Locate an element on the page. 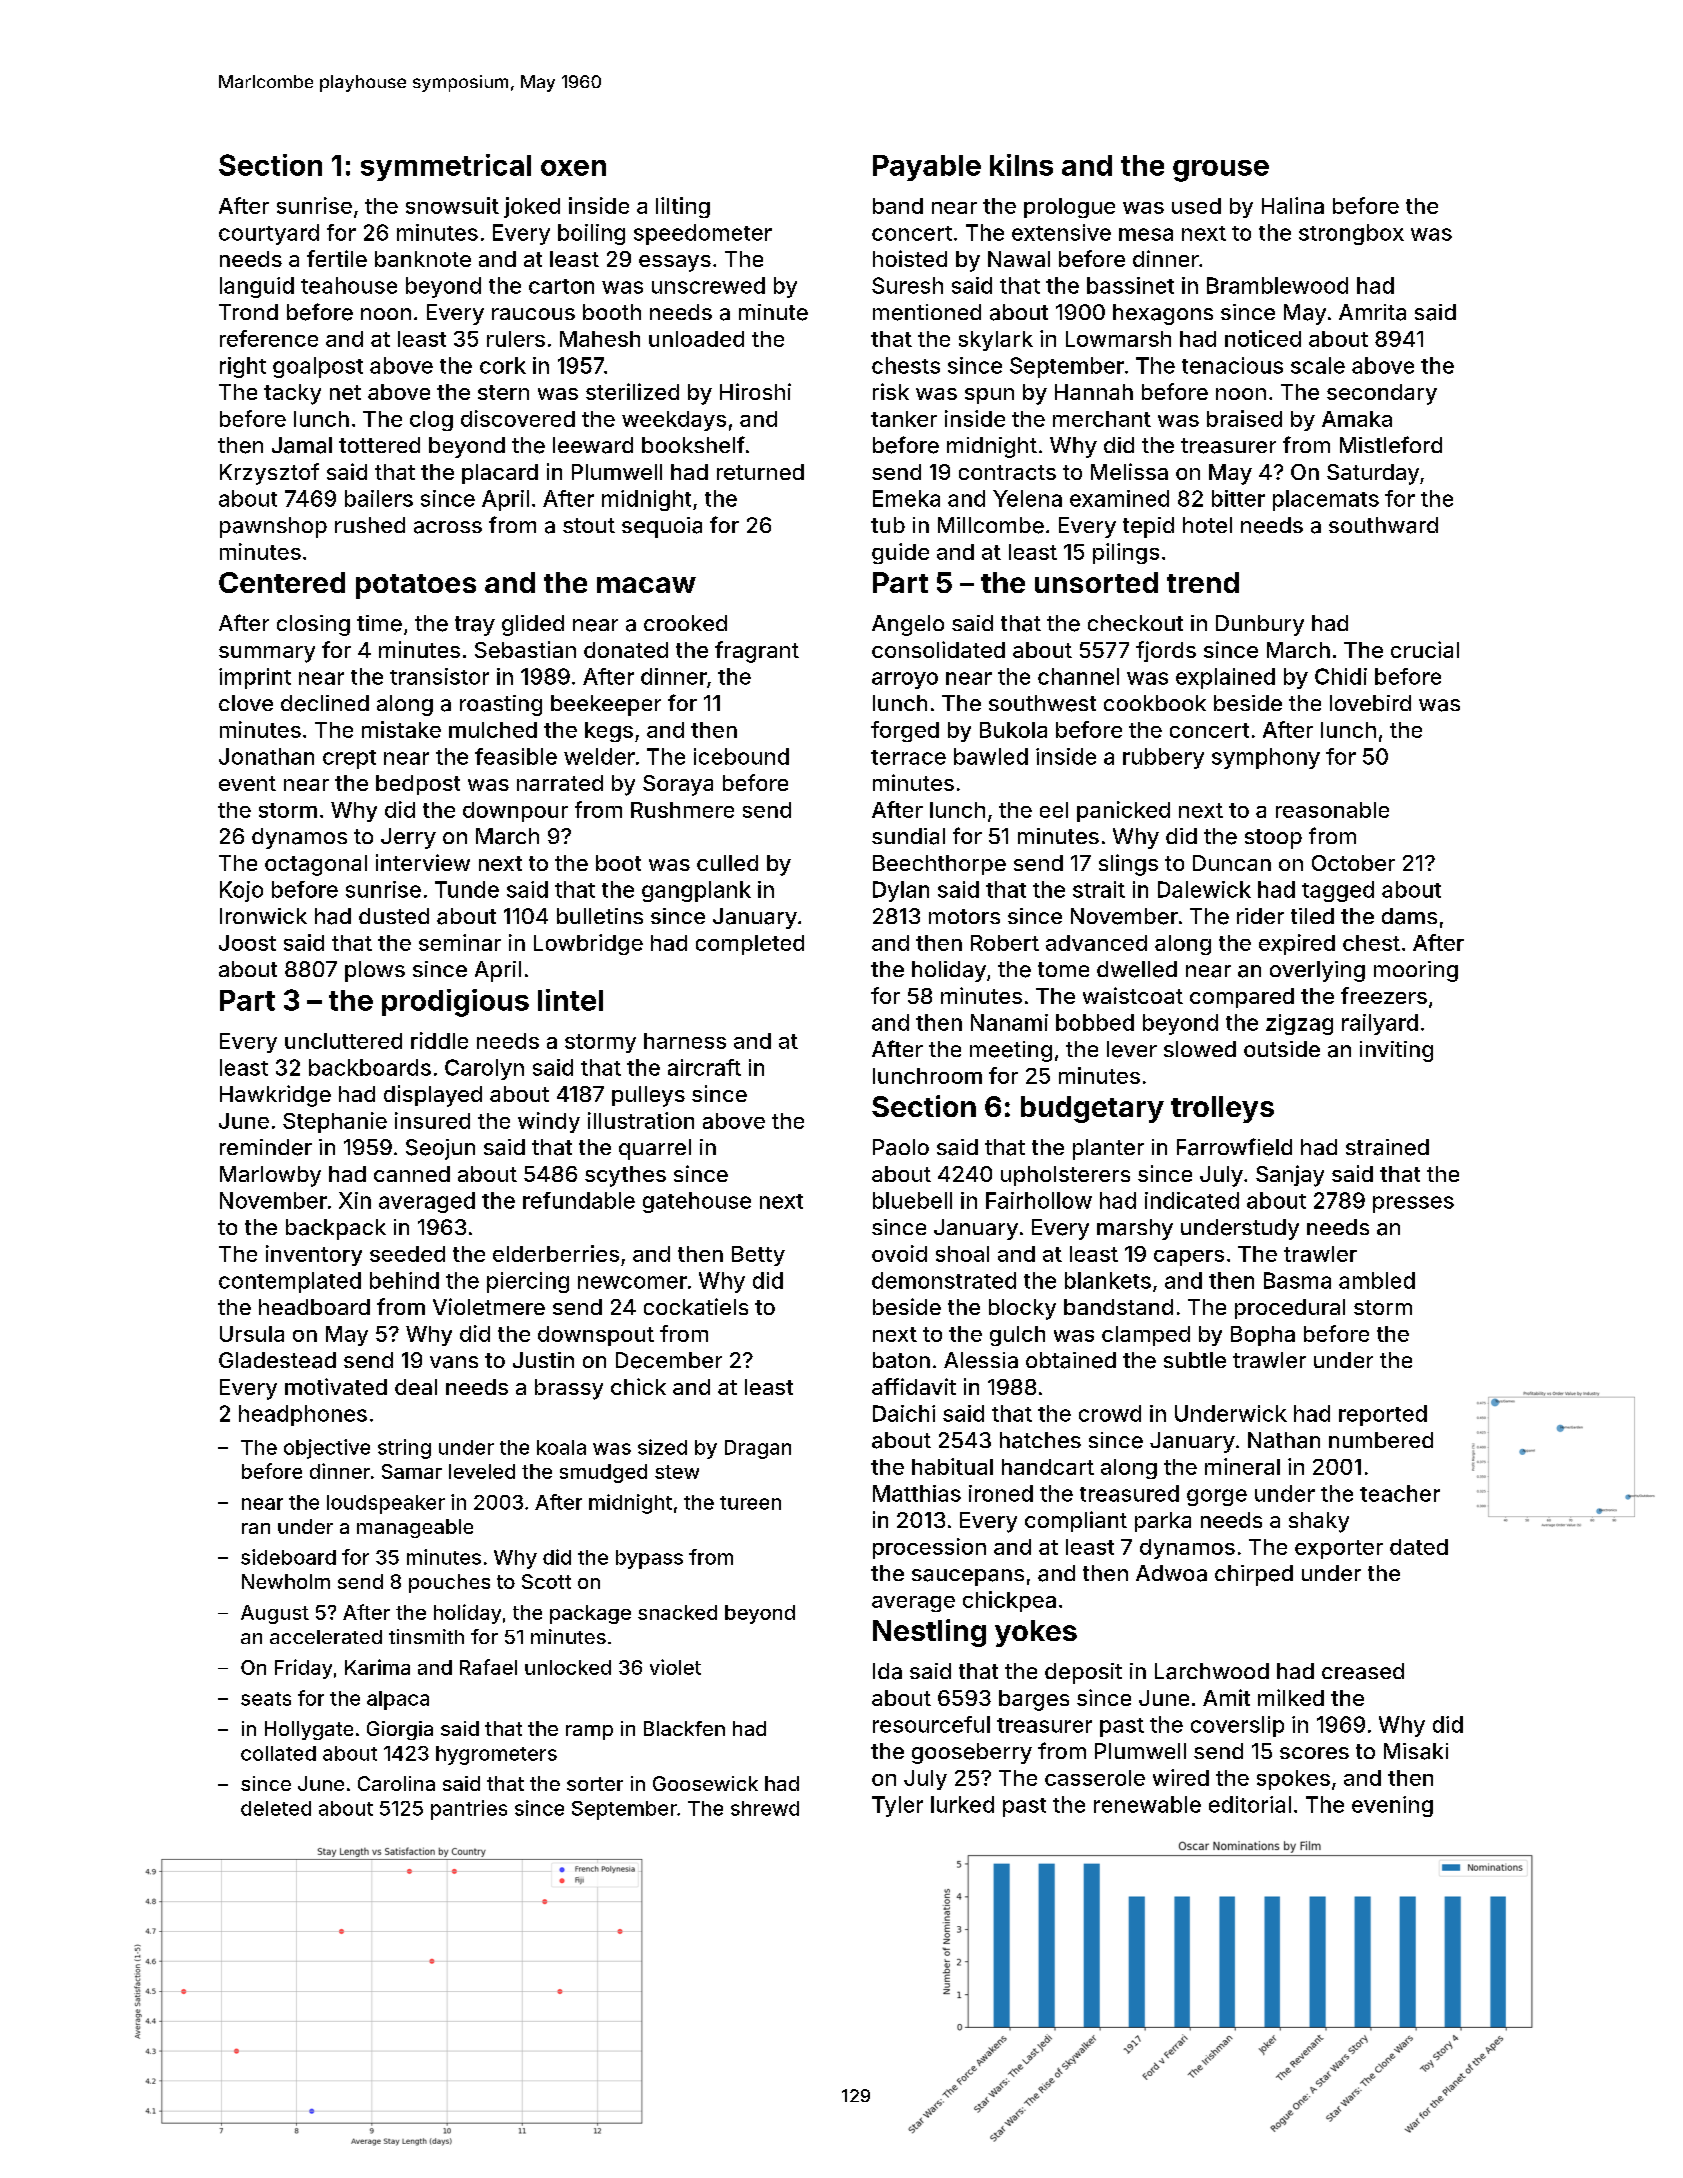 This page has width=1683, height=2178. kilns is located at coordinates (1021, 165).
